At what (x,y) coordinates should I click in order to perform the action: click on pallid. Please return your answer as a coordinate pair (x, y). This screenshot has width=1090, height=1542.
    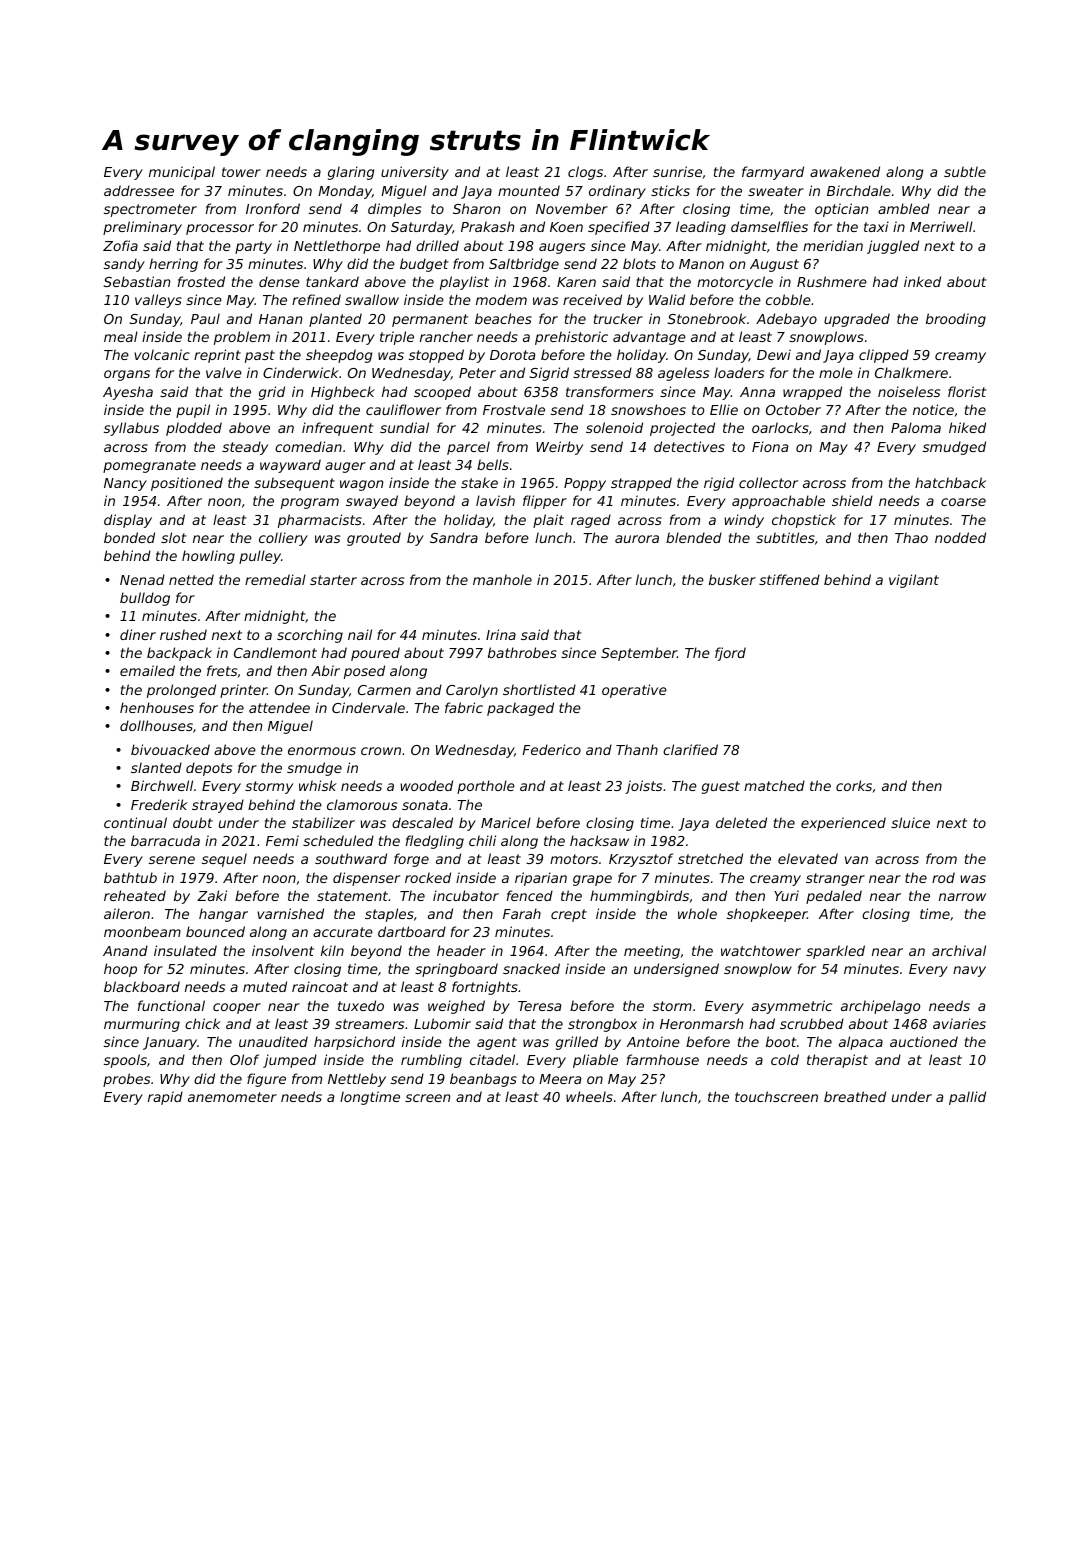
    Looking at the image, I should click on (967, 1098).
